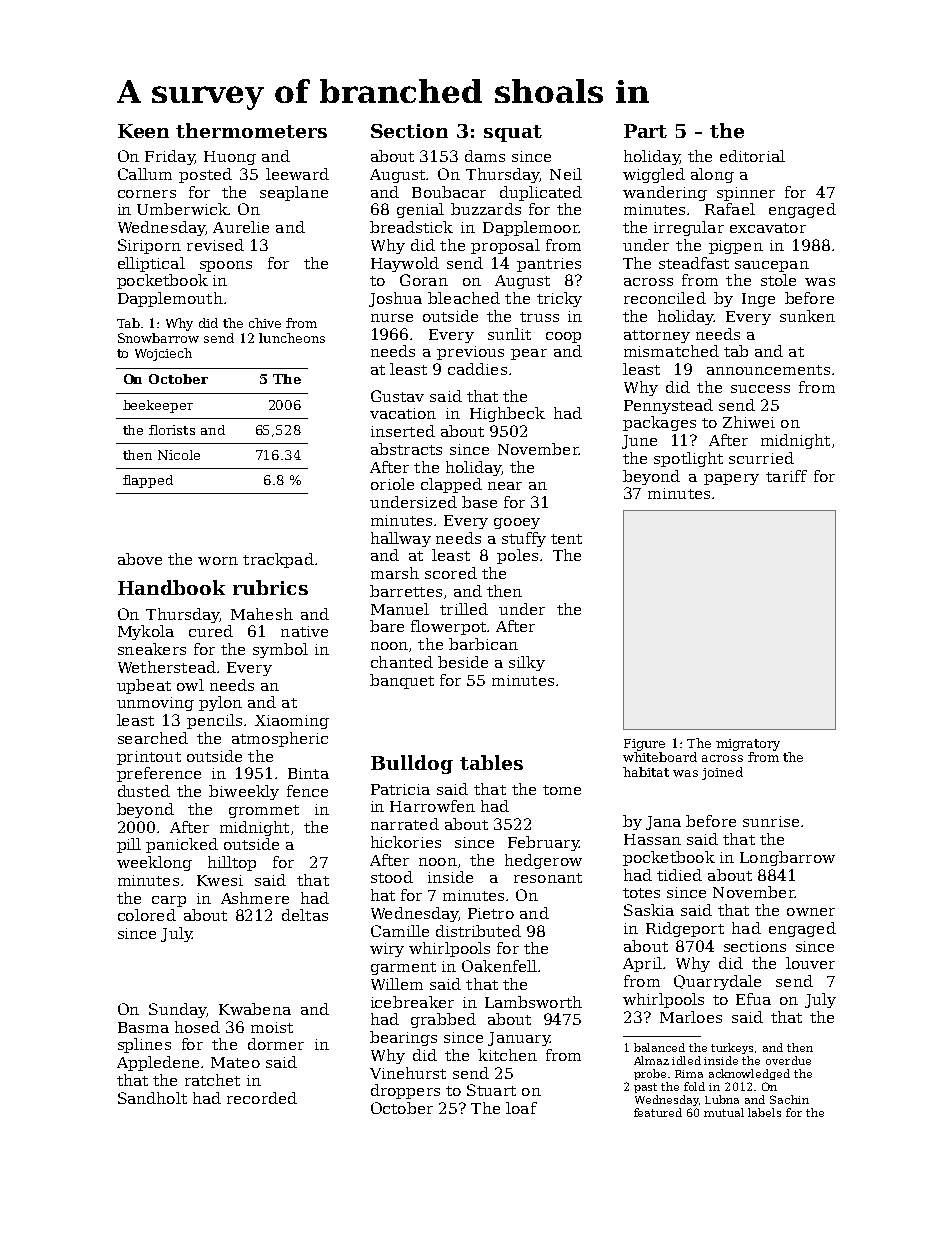 Image resolution: width=952 pixels, height=1233 pixels. Describe the element at coordinates (513, 133) in the image. I see `squat` at that location.
